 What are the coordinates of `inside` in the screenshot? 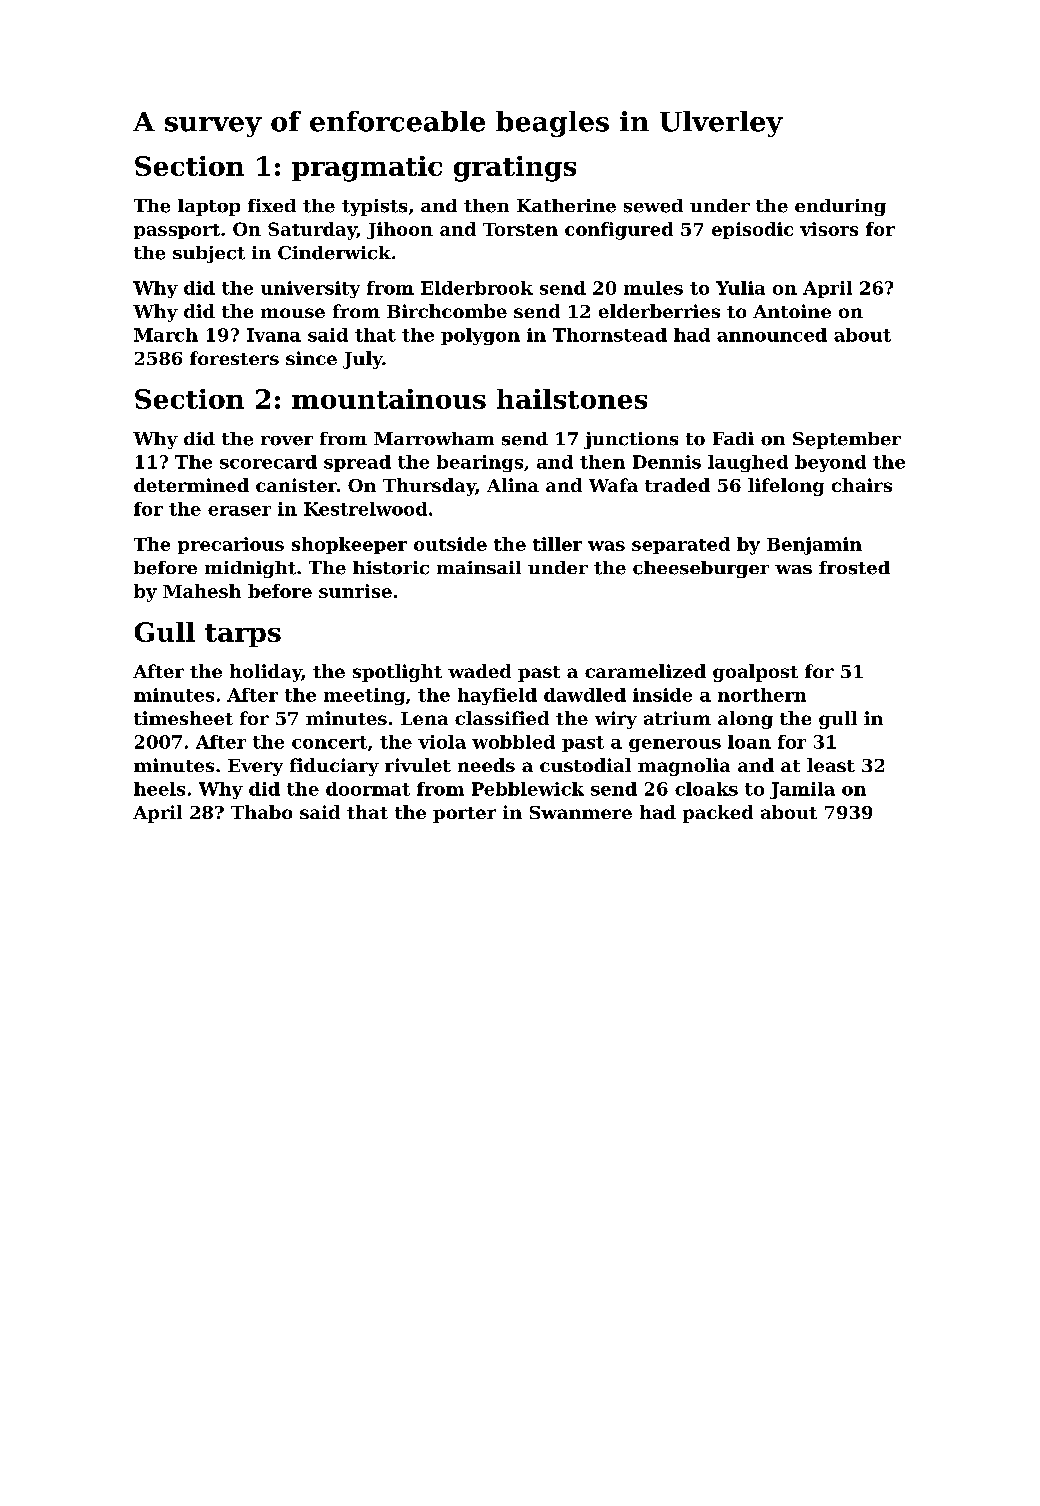 It's located at (662, 695).
